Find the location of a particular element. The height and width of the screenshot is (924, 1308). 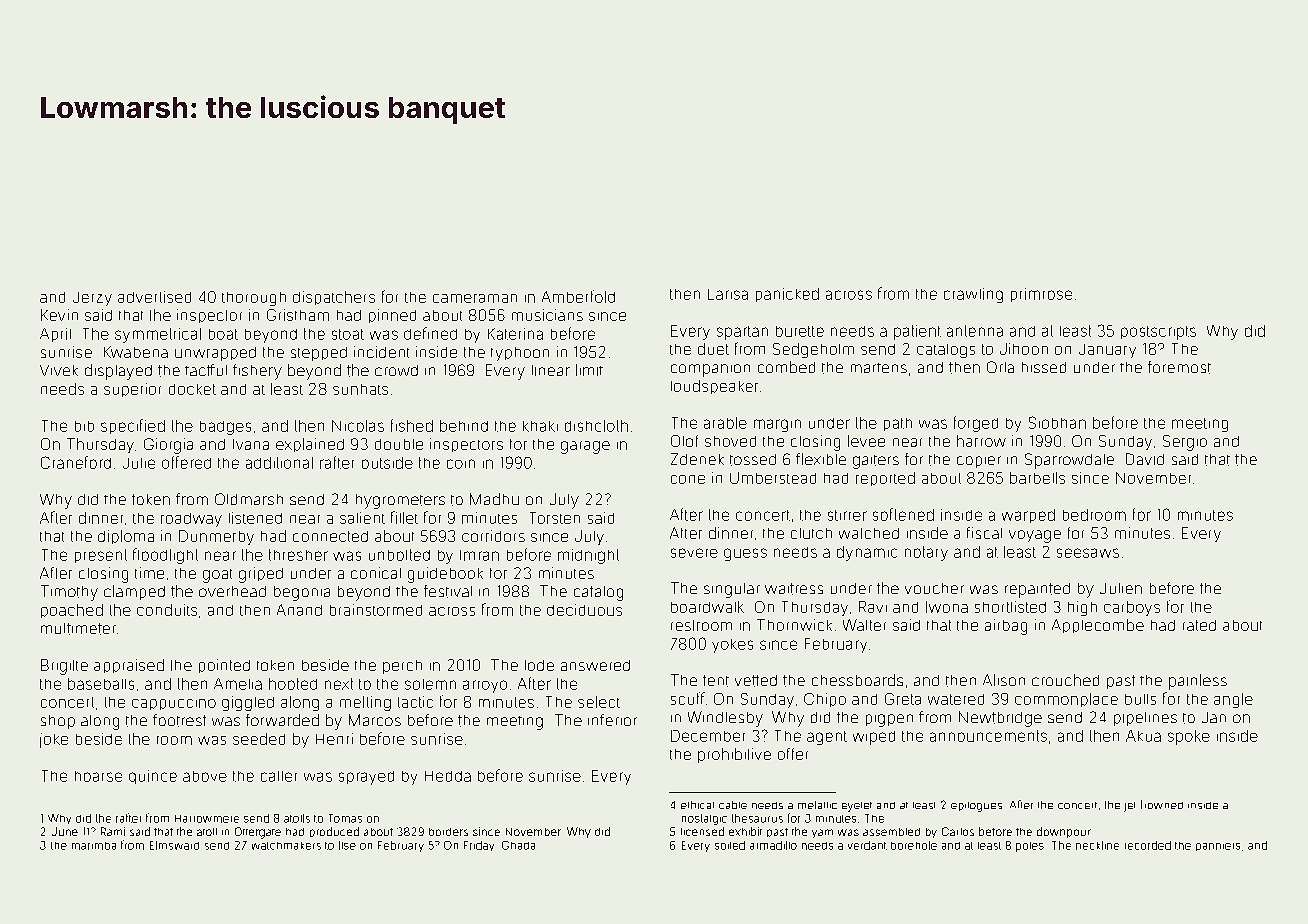

Jerzy is located at coordinates (92, 299).
